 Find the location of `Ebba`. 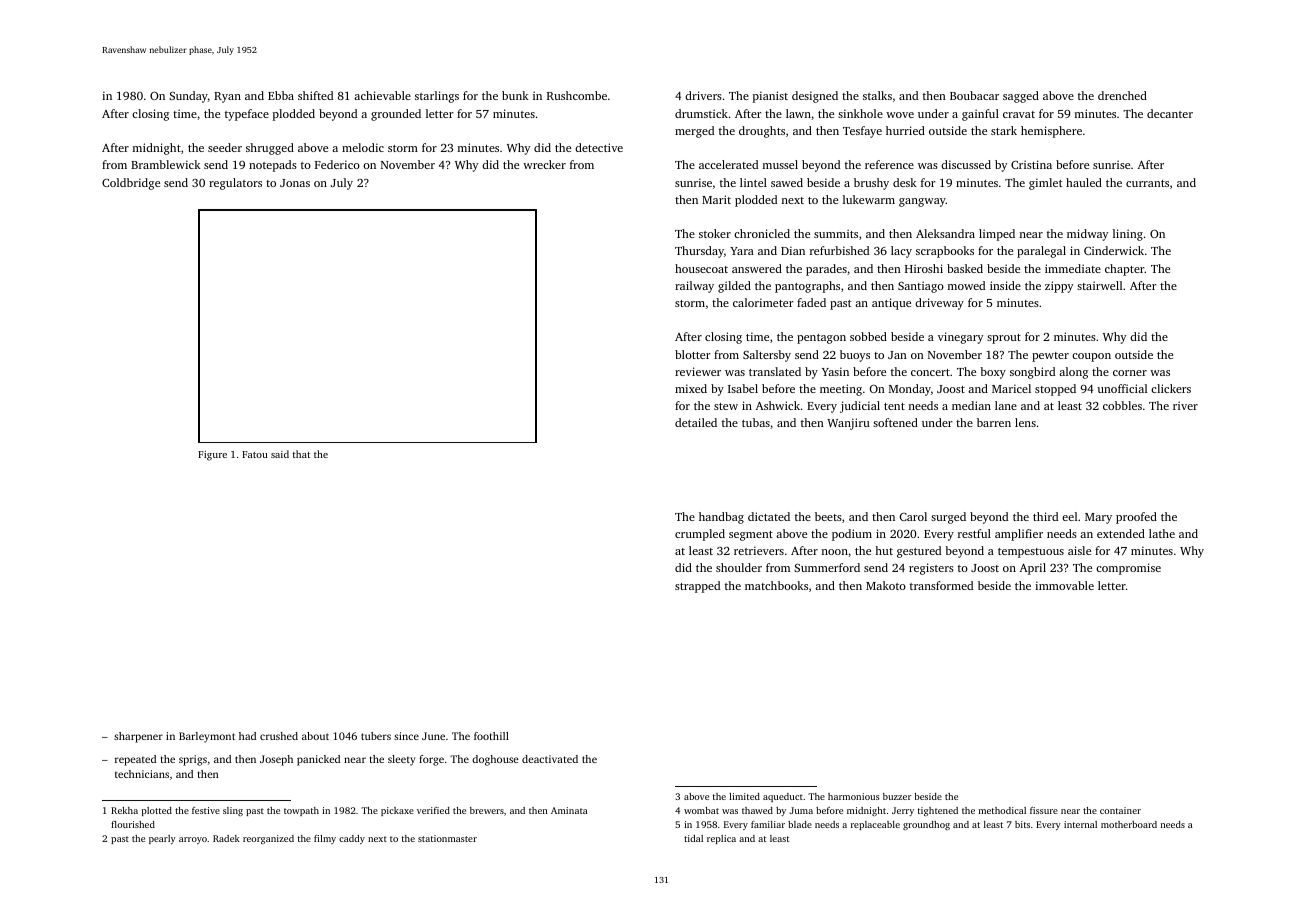

Ebba is located at coordinates (281, 95).
